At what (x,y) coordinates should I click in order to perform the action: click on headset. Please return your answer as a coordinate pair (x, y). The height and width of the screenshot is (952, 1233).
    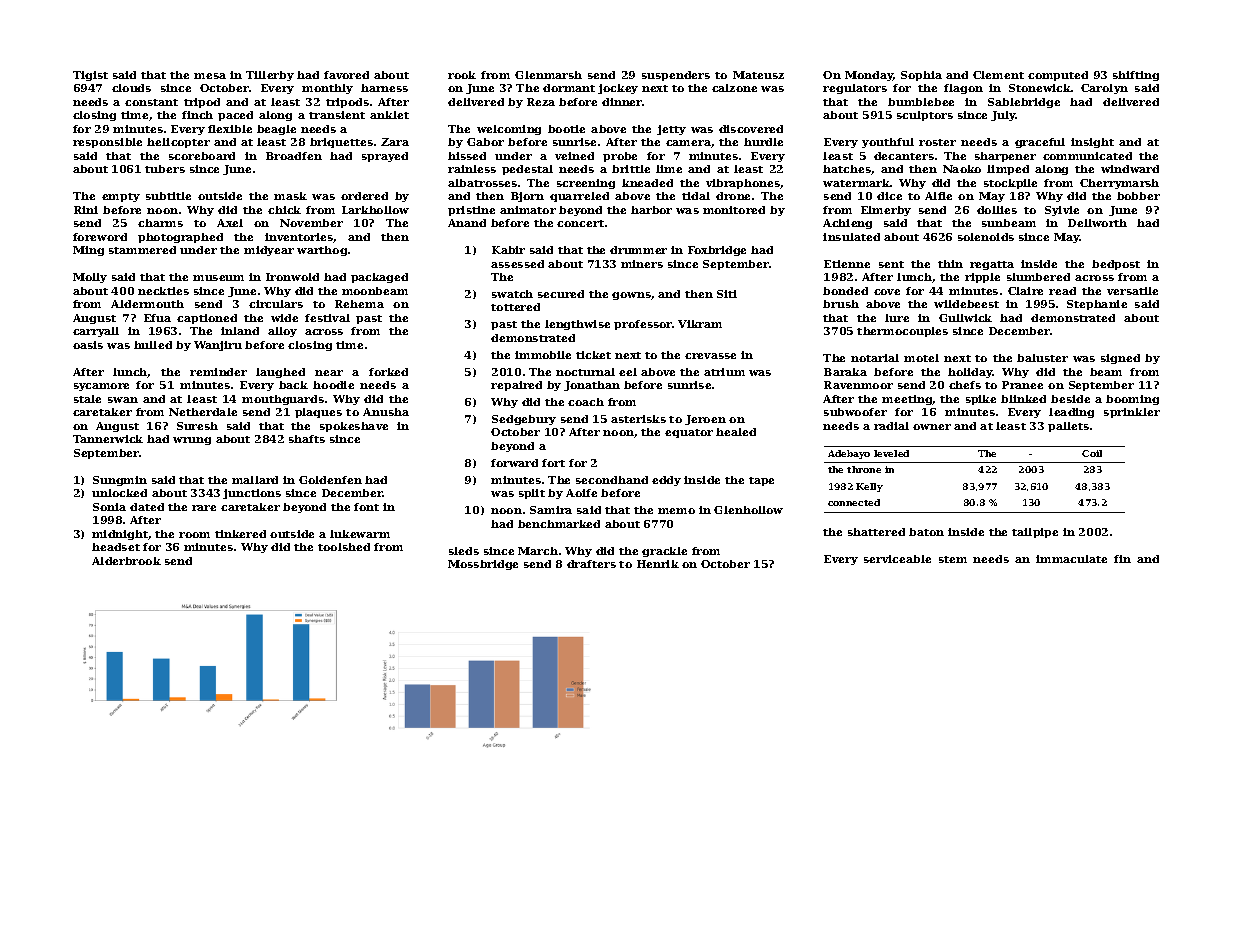
    Looking at the image, I should click on (116, 547).
